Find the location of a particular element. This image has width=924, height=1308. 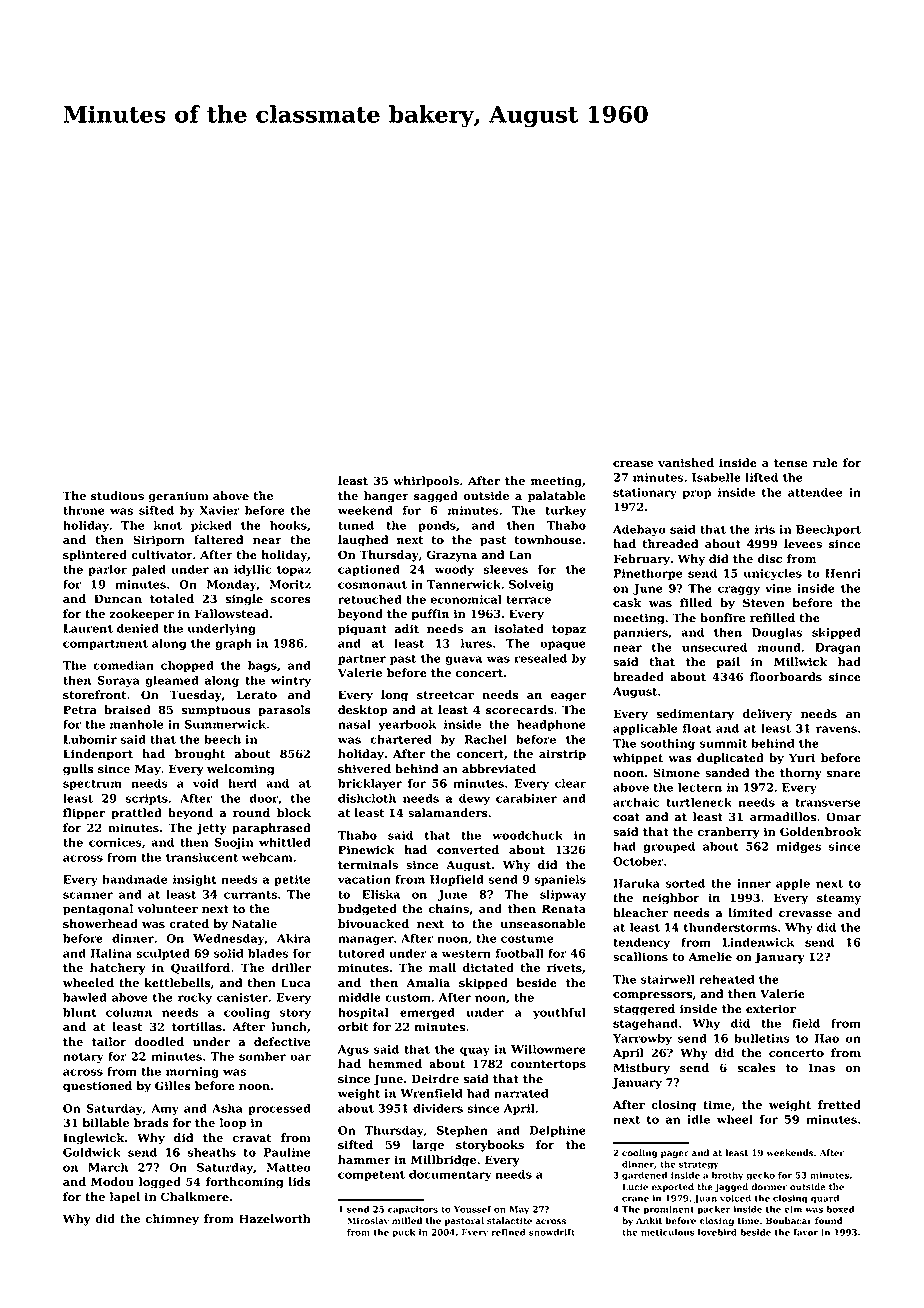

hemmed is located at coordinates (395, 1064).
